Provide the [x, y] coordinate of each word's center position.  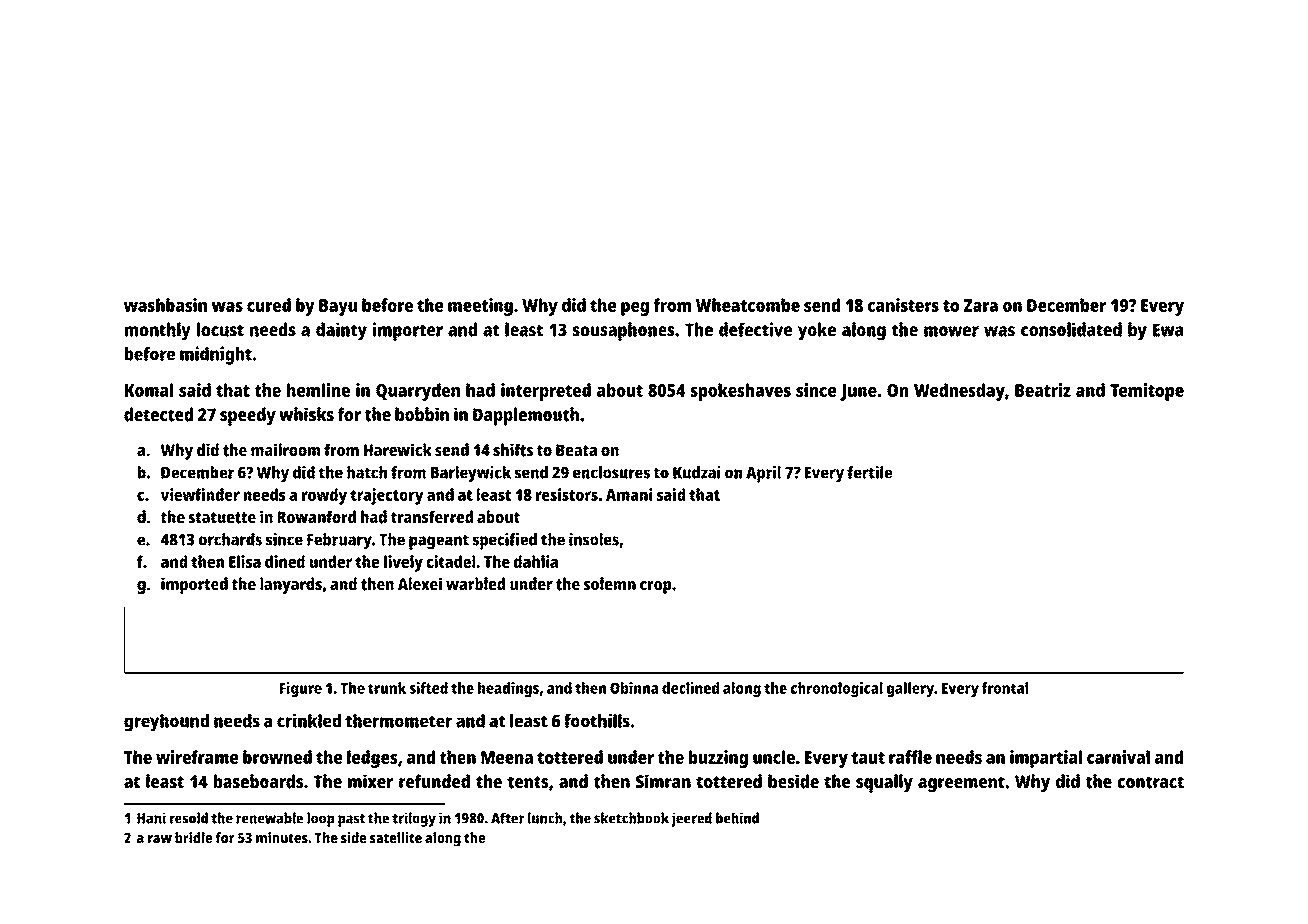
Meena [507, 757]
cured [269, 305]
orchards [230, 539]
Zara [981, 305]
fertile [869, 472]
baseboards [258, 781]
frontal [1005, 688]
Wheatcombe [747, 305]
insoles [594, 539]
